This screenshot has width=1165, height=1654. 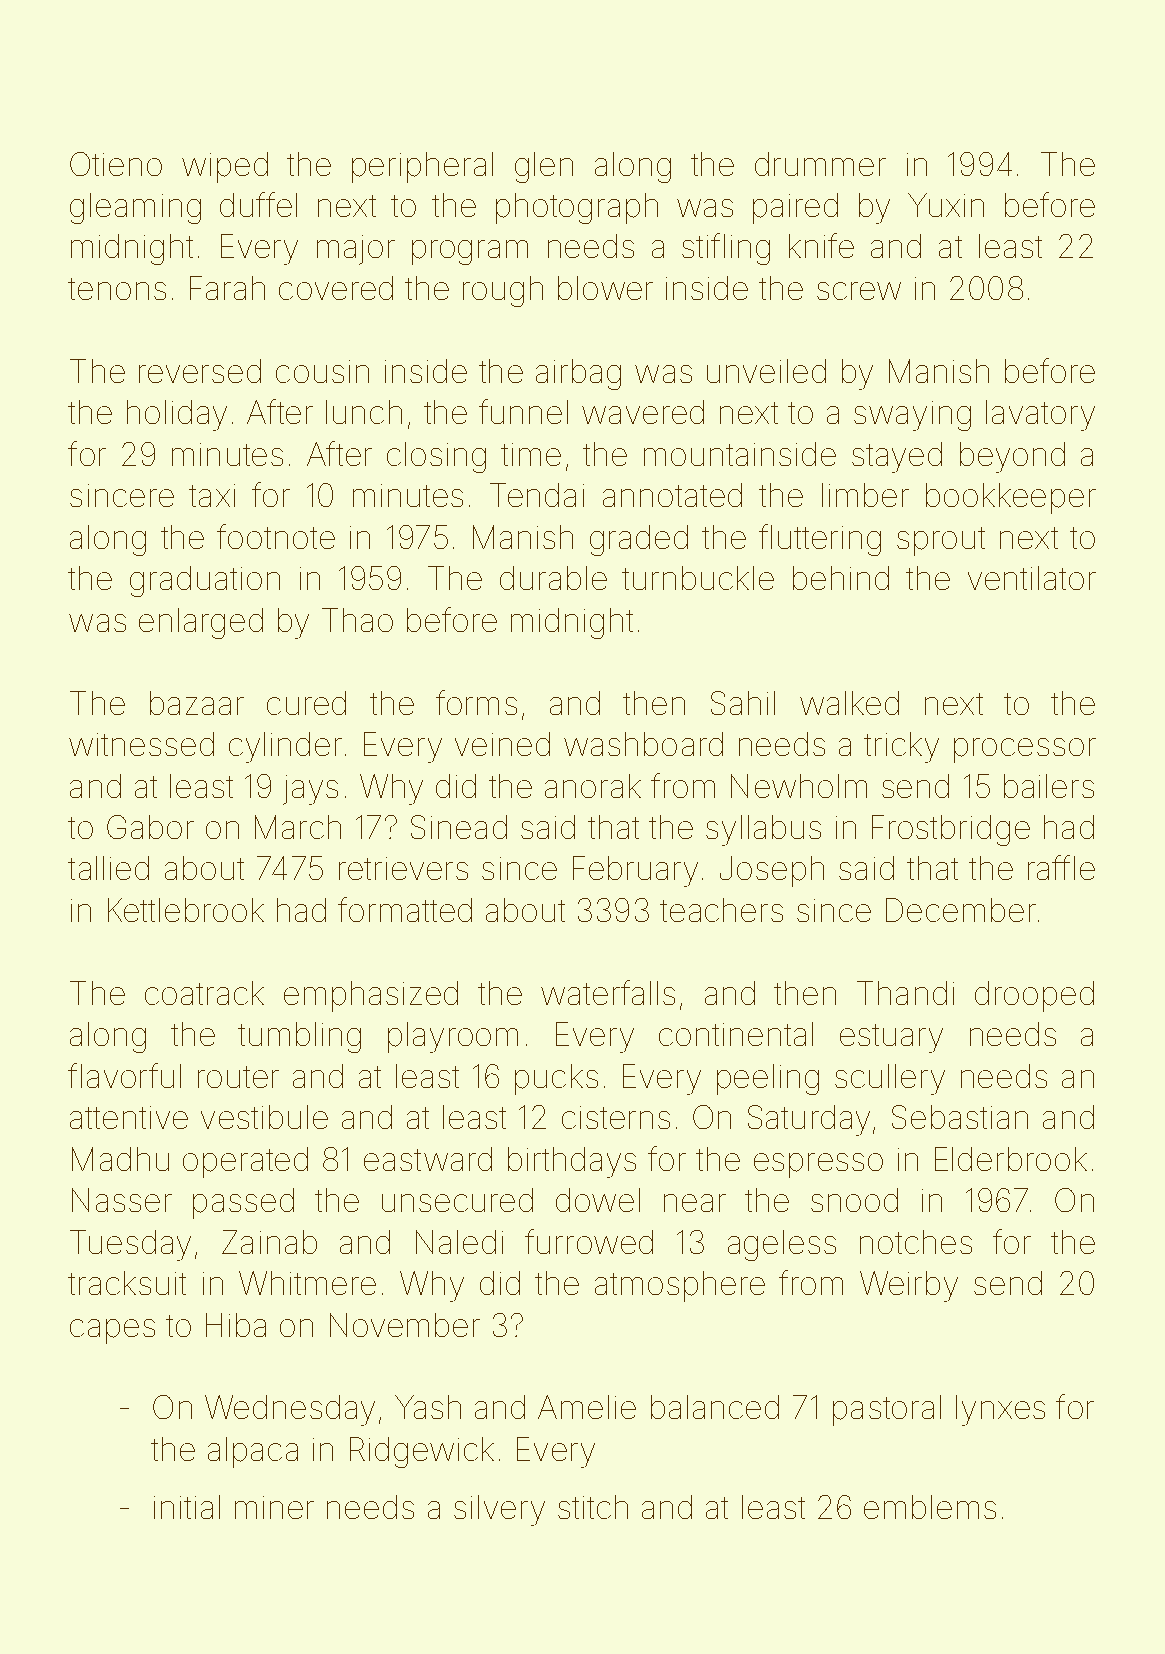 What do you see at coordinates (854, 1200) in the screenshot?
I see `snood` at bounding box center [854, 1200].
